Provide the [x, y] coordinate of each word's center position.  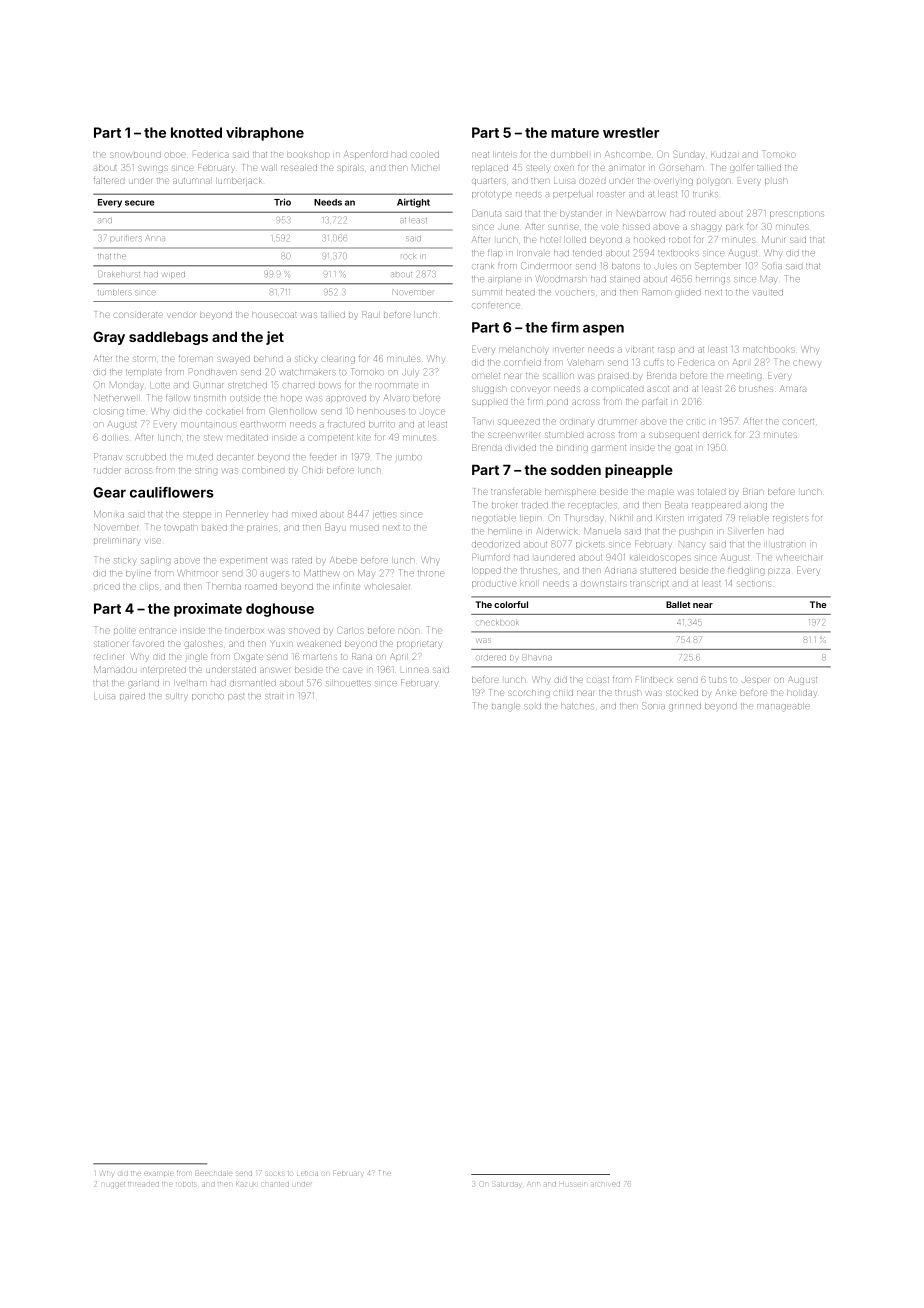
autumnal [191, 181]
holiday [801, 694]
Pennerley [246, 514]
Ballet [678, 604]
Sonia [653, 706]
